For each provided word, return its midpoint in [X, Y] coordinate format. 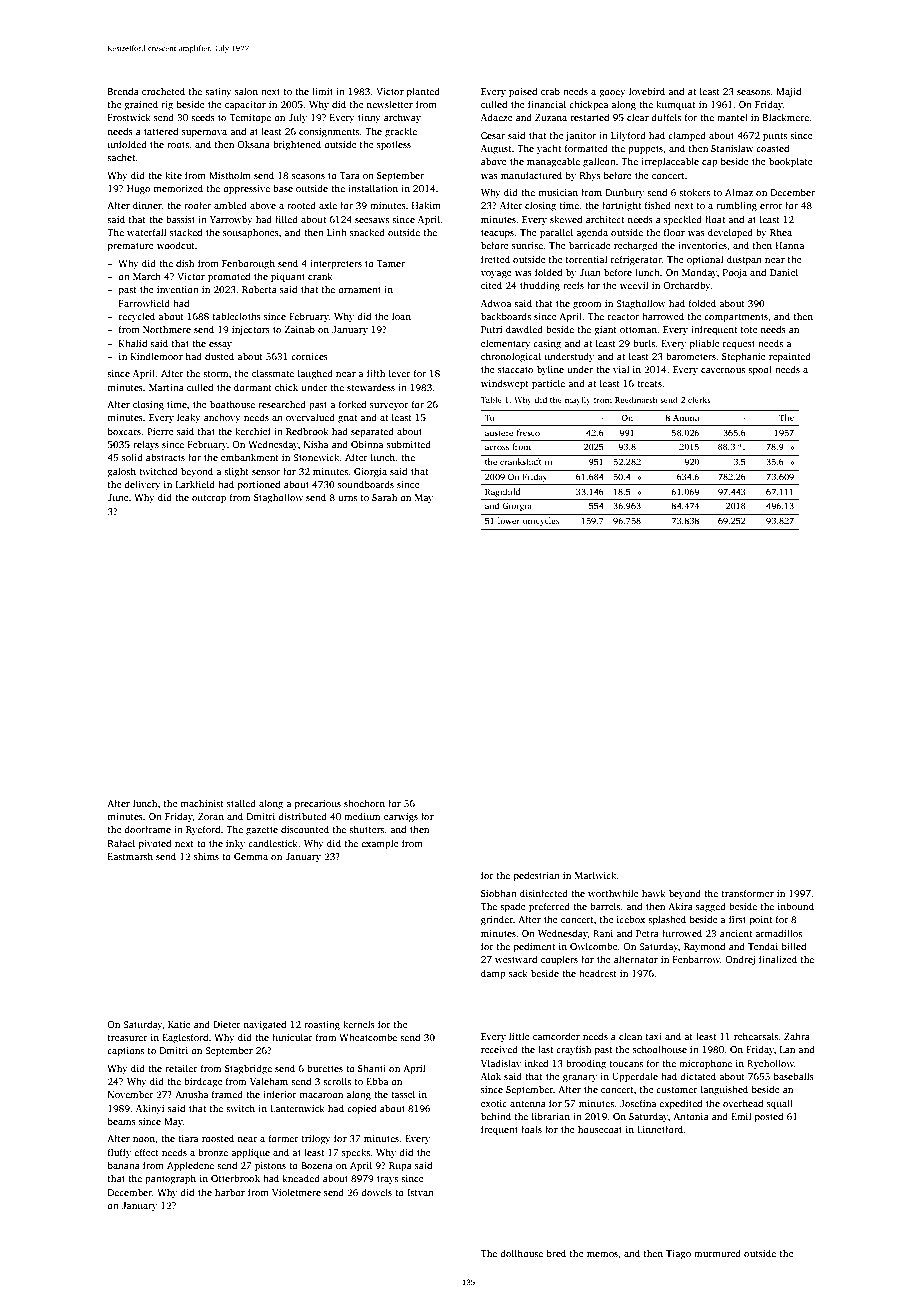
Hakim [426, 205]
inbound [796, 906]
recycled [137, 317]
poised [523, 92]
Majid [789, 92]
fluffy [119, 1153]
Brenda [123, 91]
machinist [202, 803]
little [519, 1036]
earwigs [401, 817]
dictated [698, 1076]
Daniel [784, 272]
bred [556, 1253]
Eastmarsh [130, 856]
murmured [717, 1253]
